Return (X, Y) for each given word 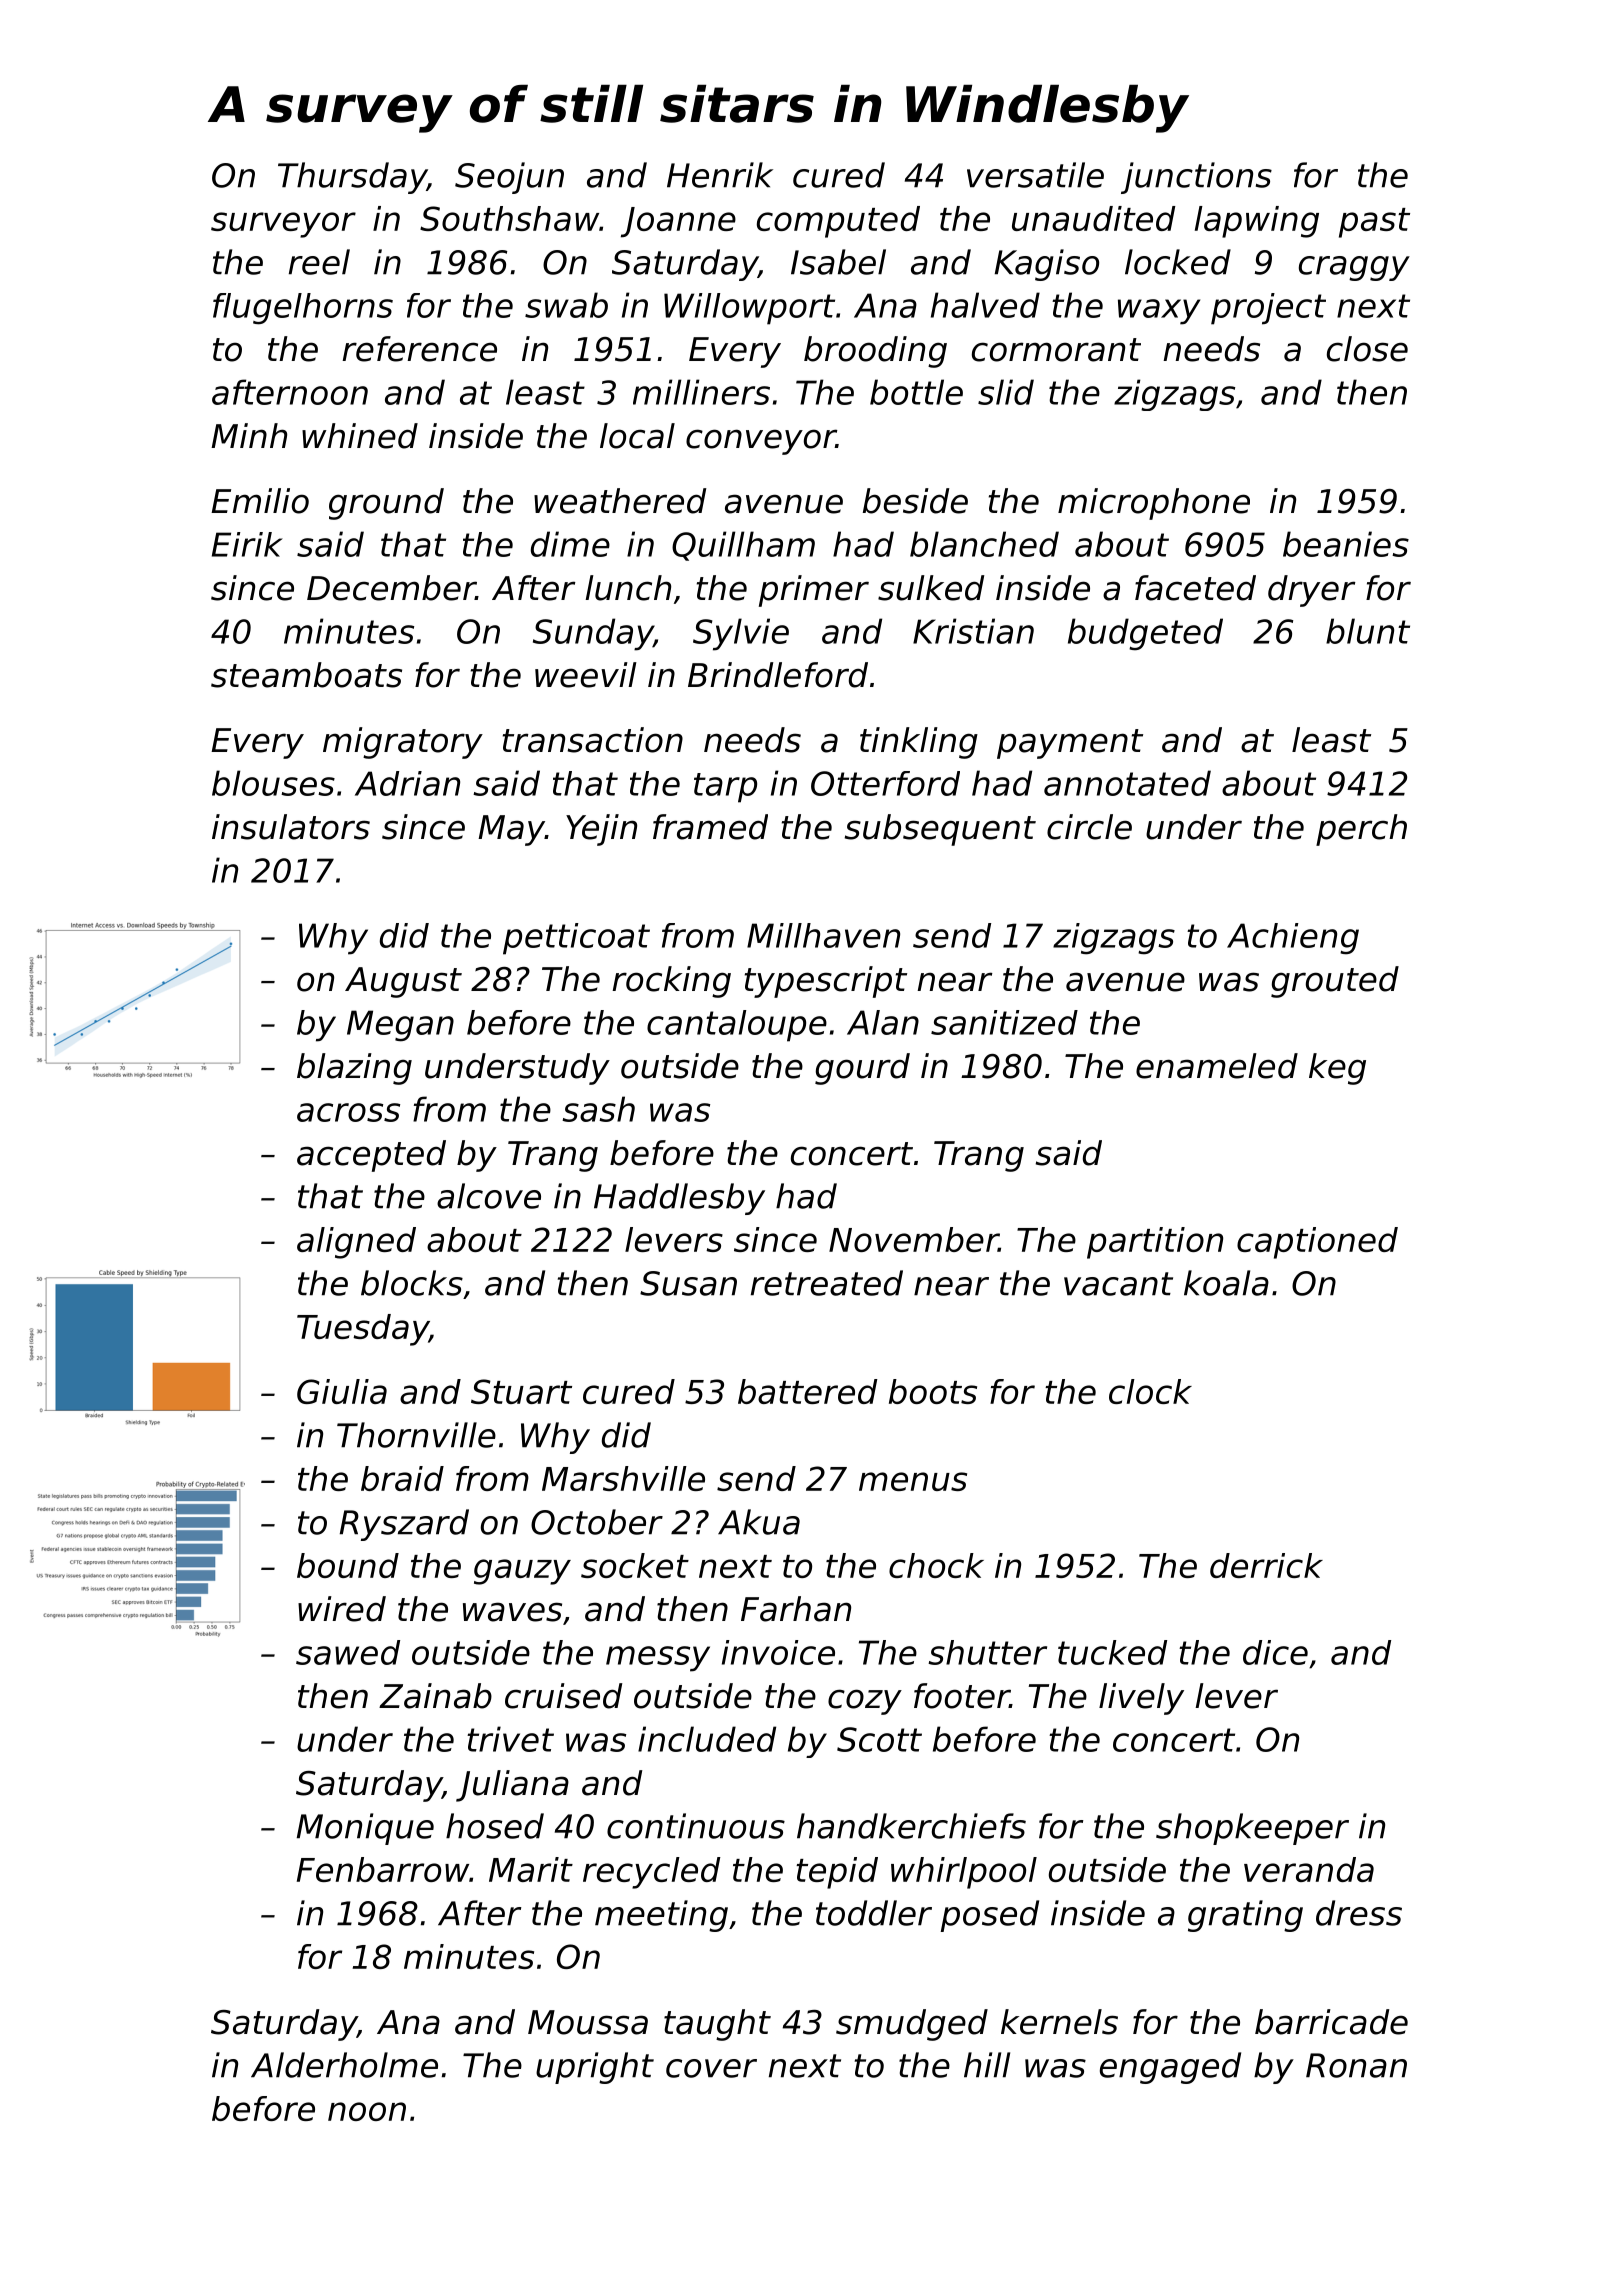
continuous (696, 1826)
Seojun (509, 178)
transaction (593, 740)
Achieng (1293, 939)
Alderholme (344, 2065)
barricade (1331, 2022)
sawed (348, 1652)
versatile (1035, 175)
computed (838, 222)
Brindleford (778, 675)
